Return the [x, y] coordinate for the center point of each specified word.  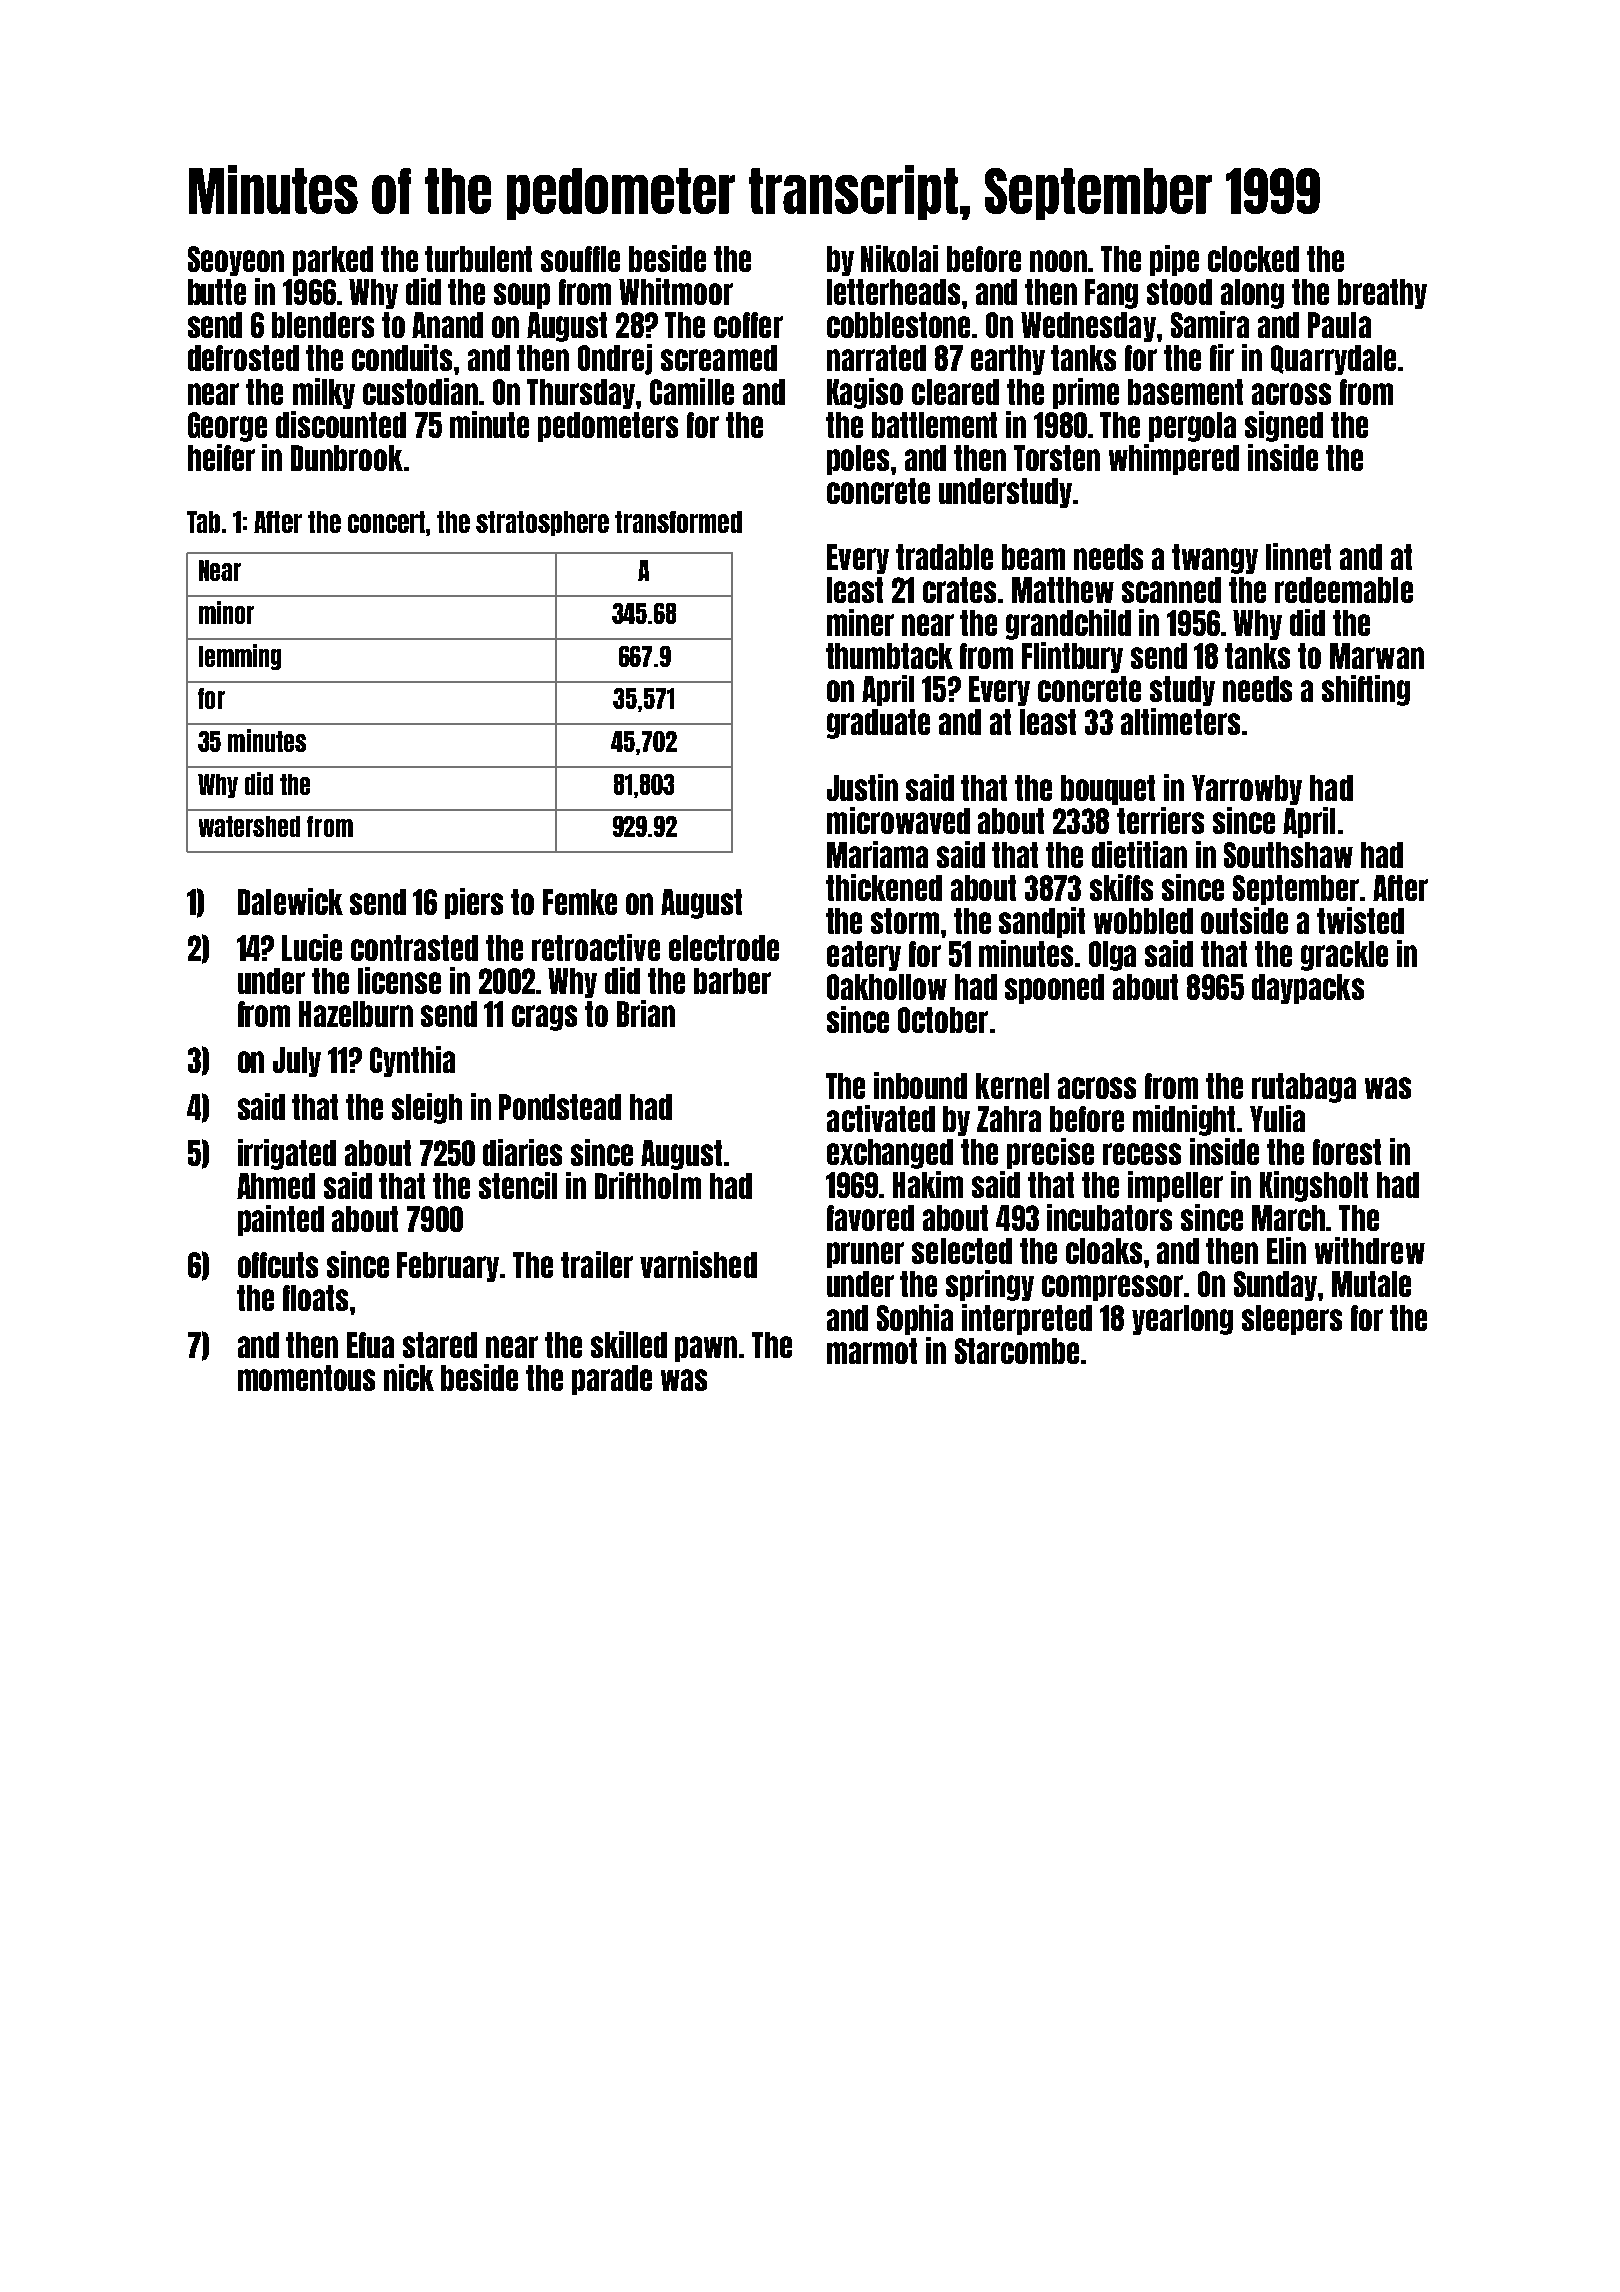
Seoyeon [236, 261]
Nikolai [899, 258]
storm [905, 921]
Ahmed [276, 1186]
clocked [1253, 259]
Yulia [1277, 1118]
